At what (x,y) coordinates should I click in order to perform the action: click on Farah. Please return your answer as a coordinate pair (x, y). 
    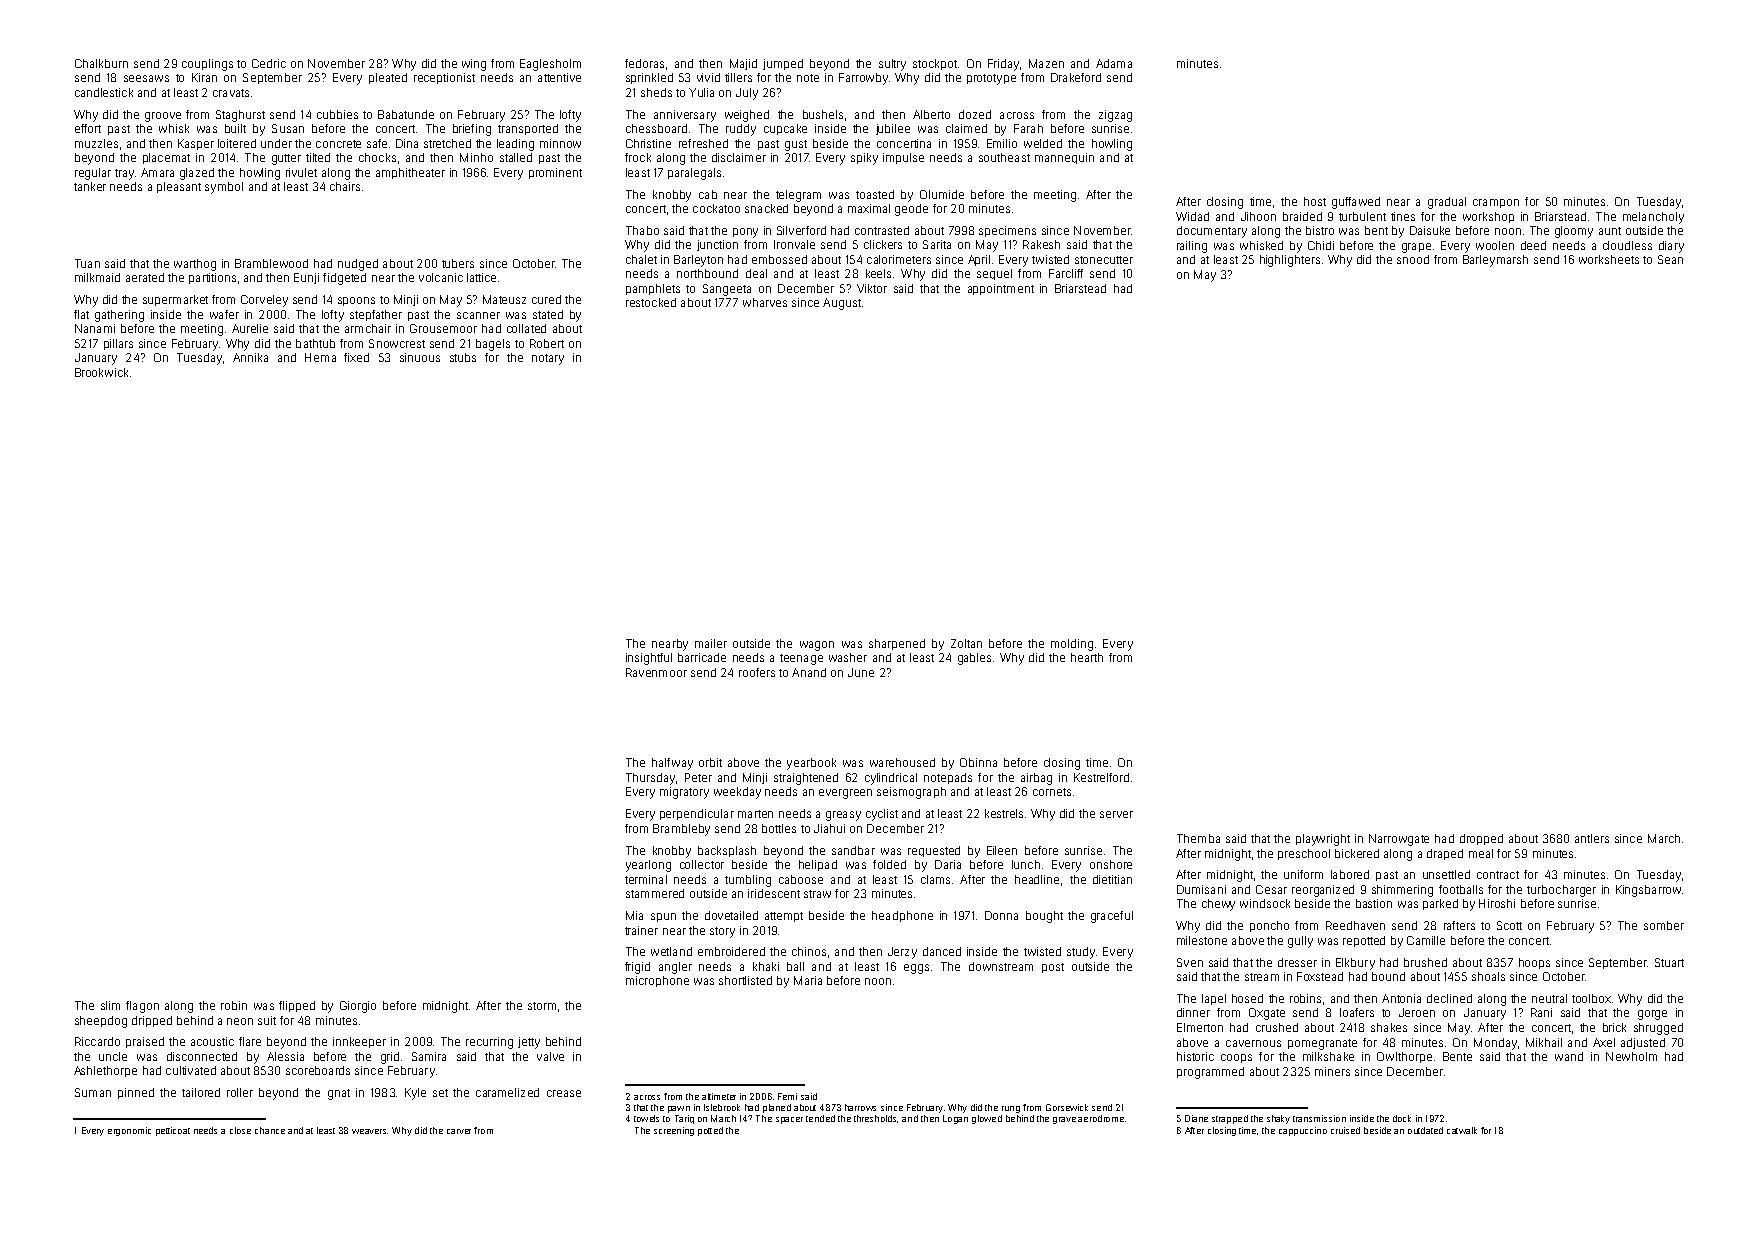
    Looking at the image, I should click on (1028, 128).
